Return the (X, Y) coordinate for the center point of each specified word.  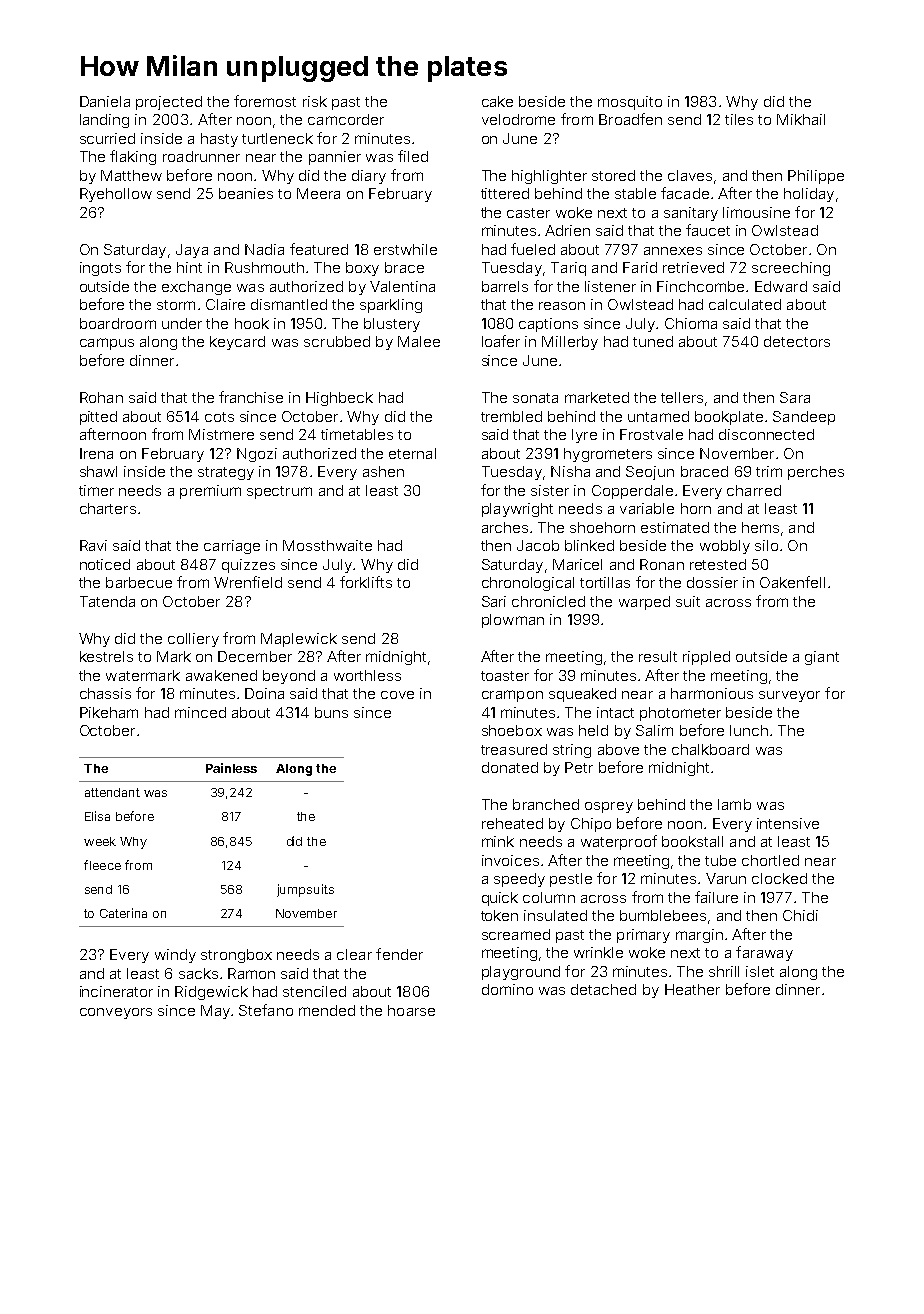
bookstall (692, 841)
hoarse (411, 1010)
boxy (362, 269)
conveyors (116, 1013)
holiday (809, 195)
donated (510, 767)
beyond (289, 677)
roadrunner (201, 156)
